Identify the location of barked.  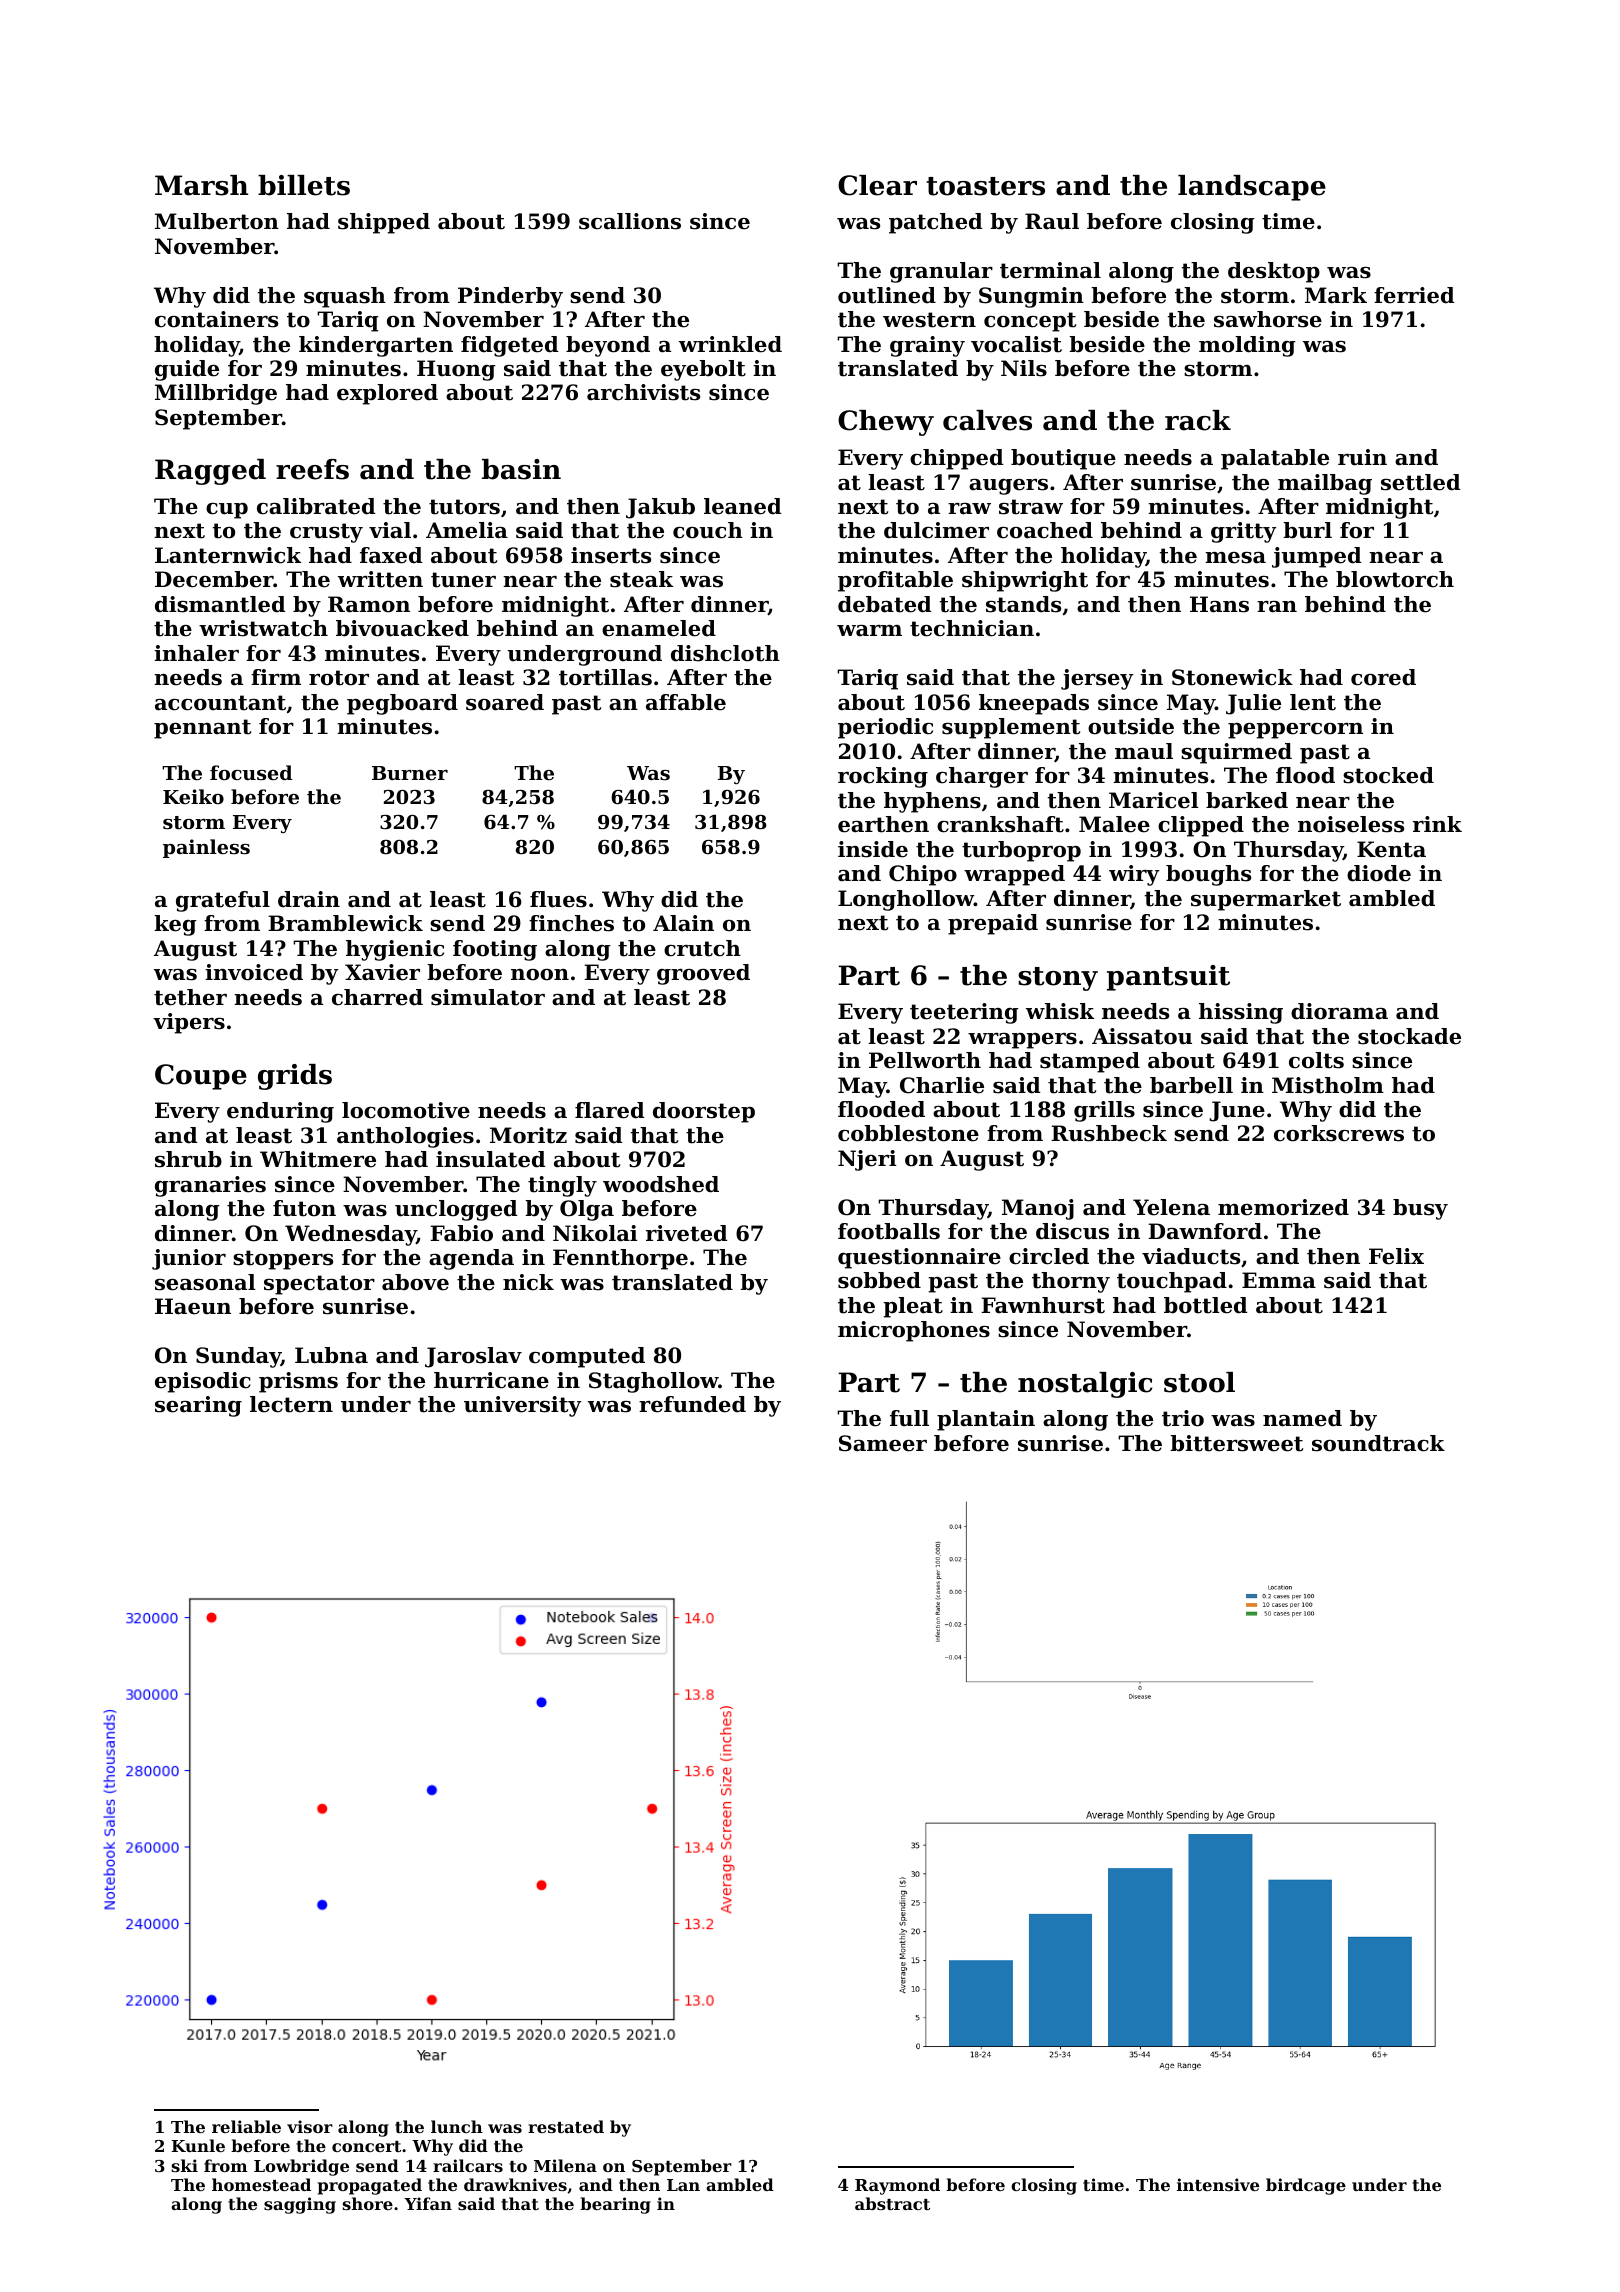
(1247, 800).
